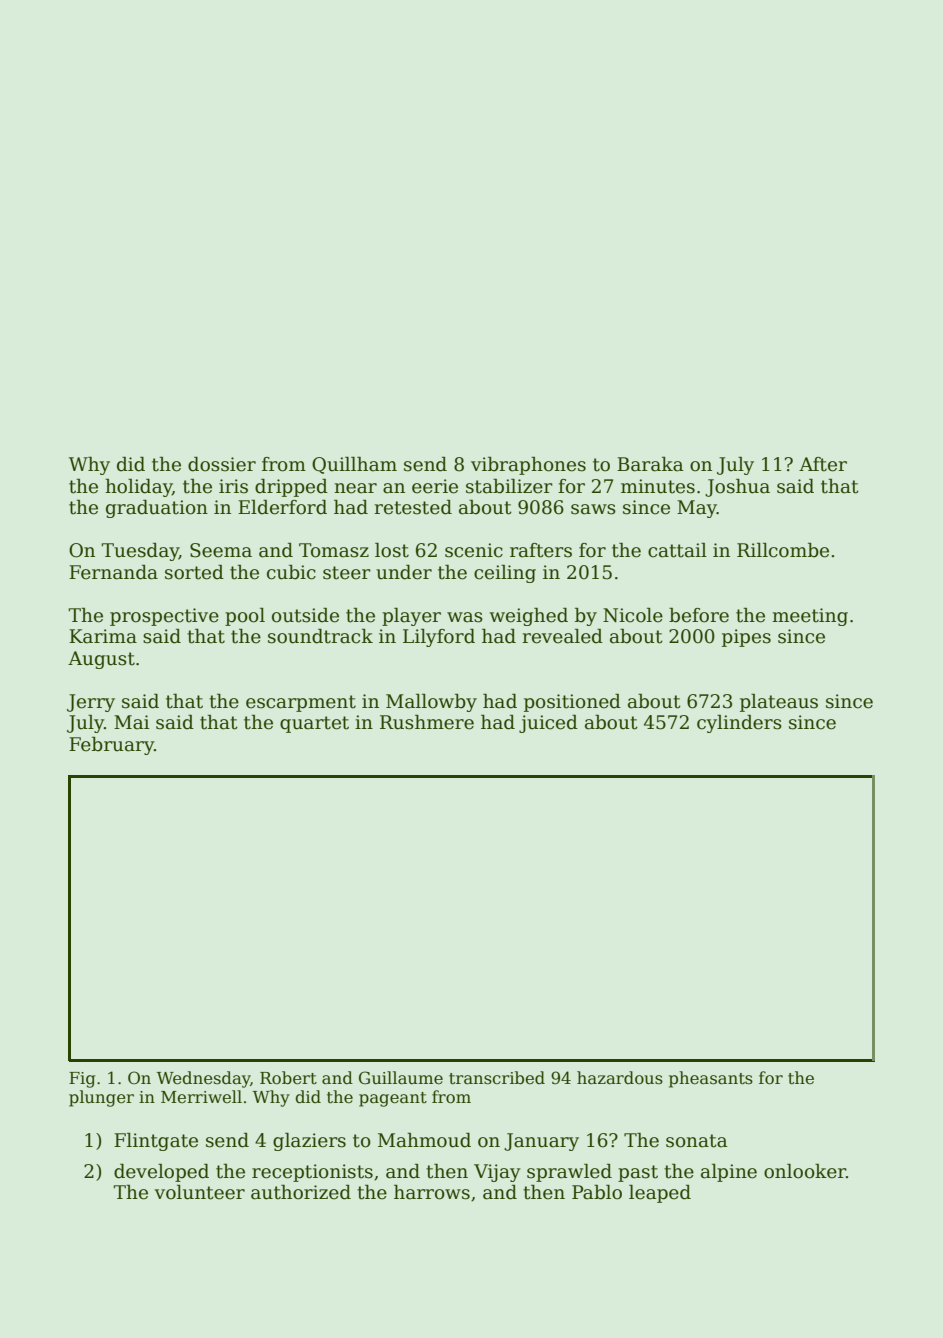 The width and height of the screenshot is (943, 1338). I want to click on stabilizer, so click(509, 486).
